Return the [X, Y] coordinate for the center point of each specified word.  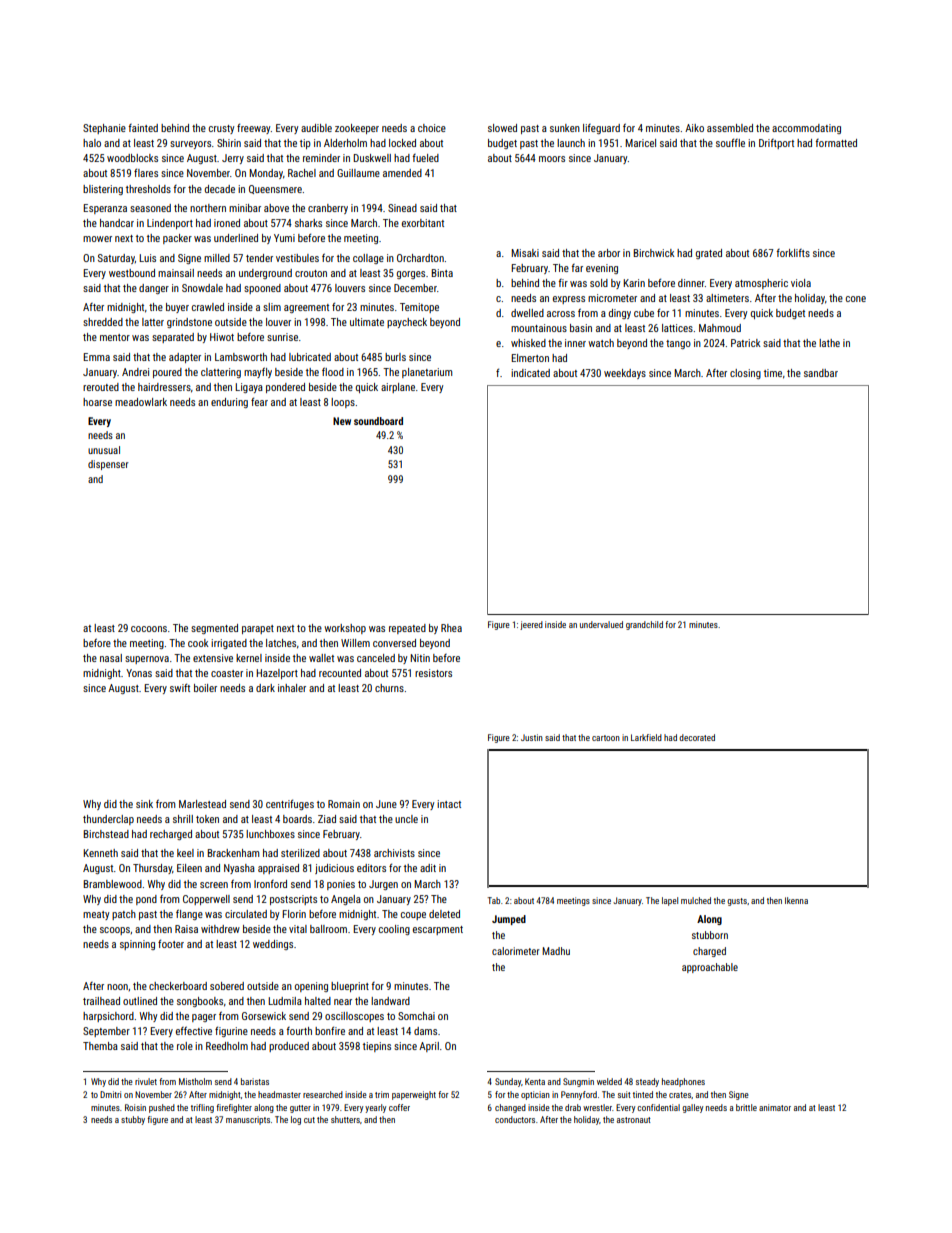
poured [167, 373]
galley [692, 1108]
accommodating [806, 129]
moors [552, 159]
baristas [255, 1081]
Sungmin [578, 1082]
